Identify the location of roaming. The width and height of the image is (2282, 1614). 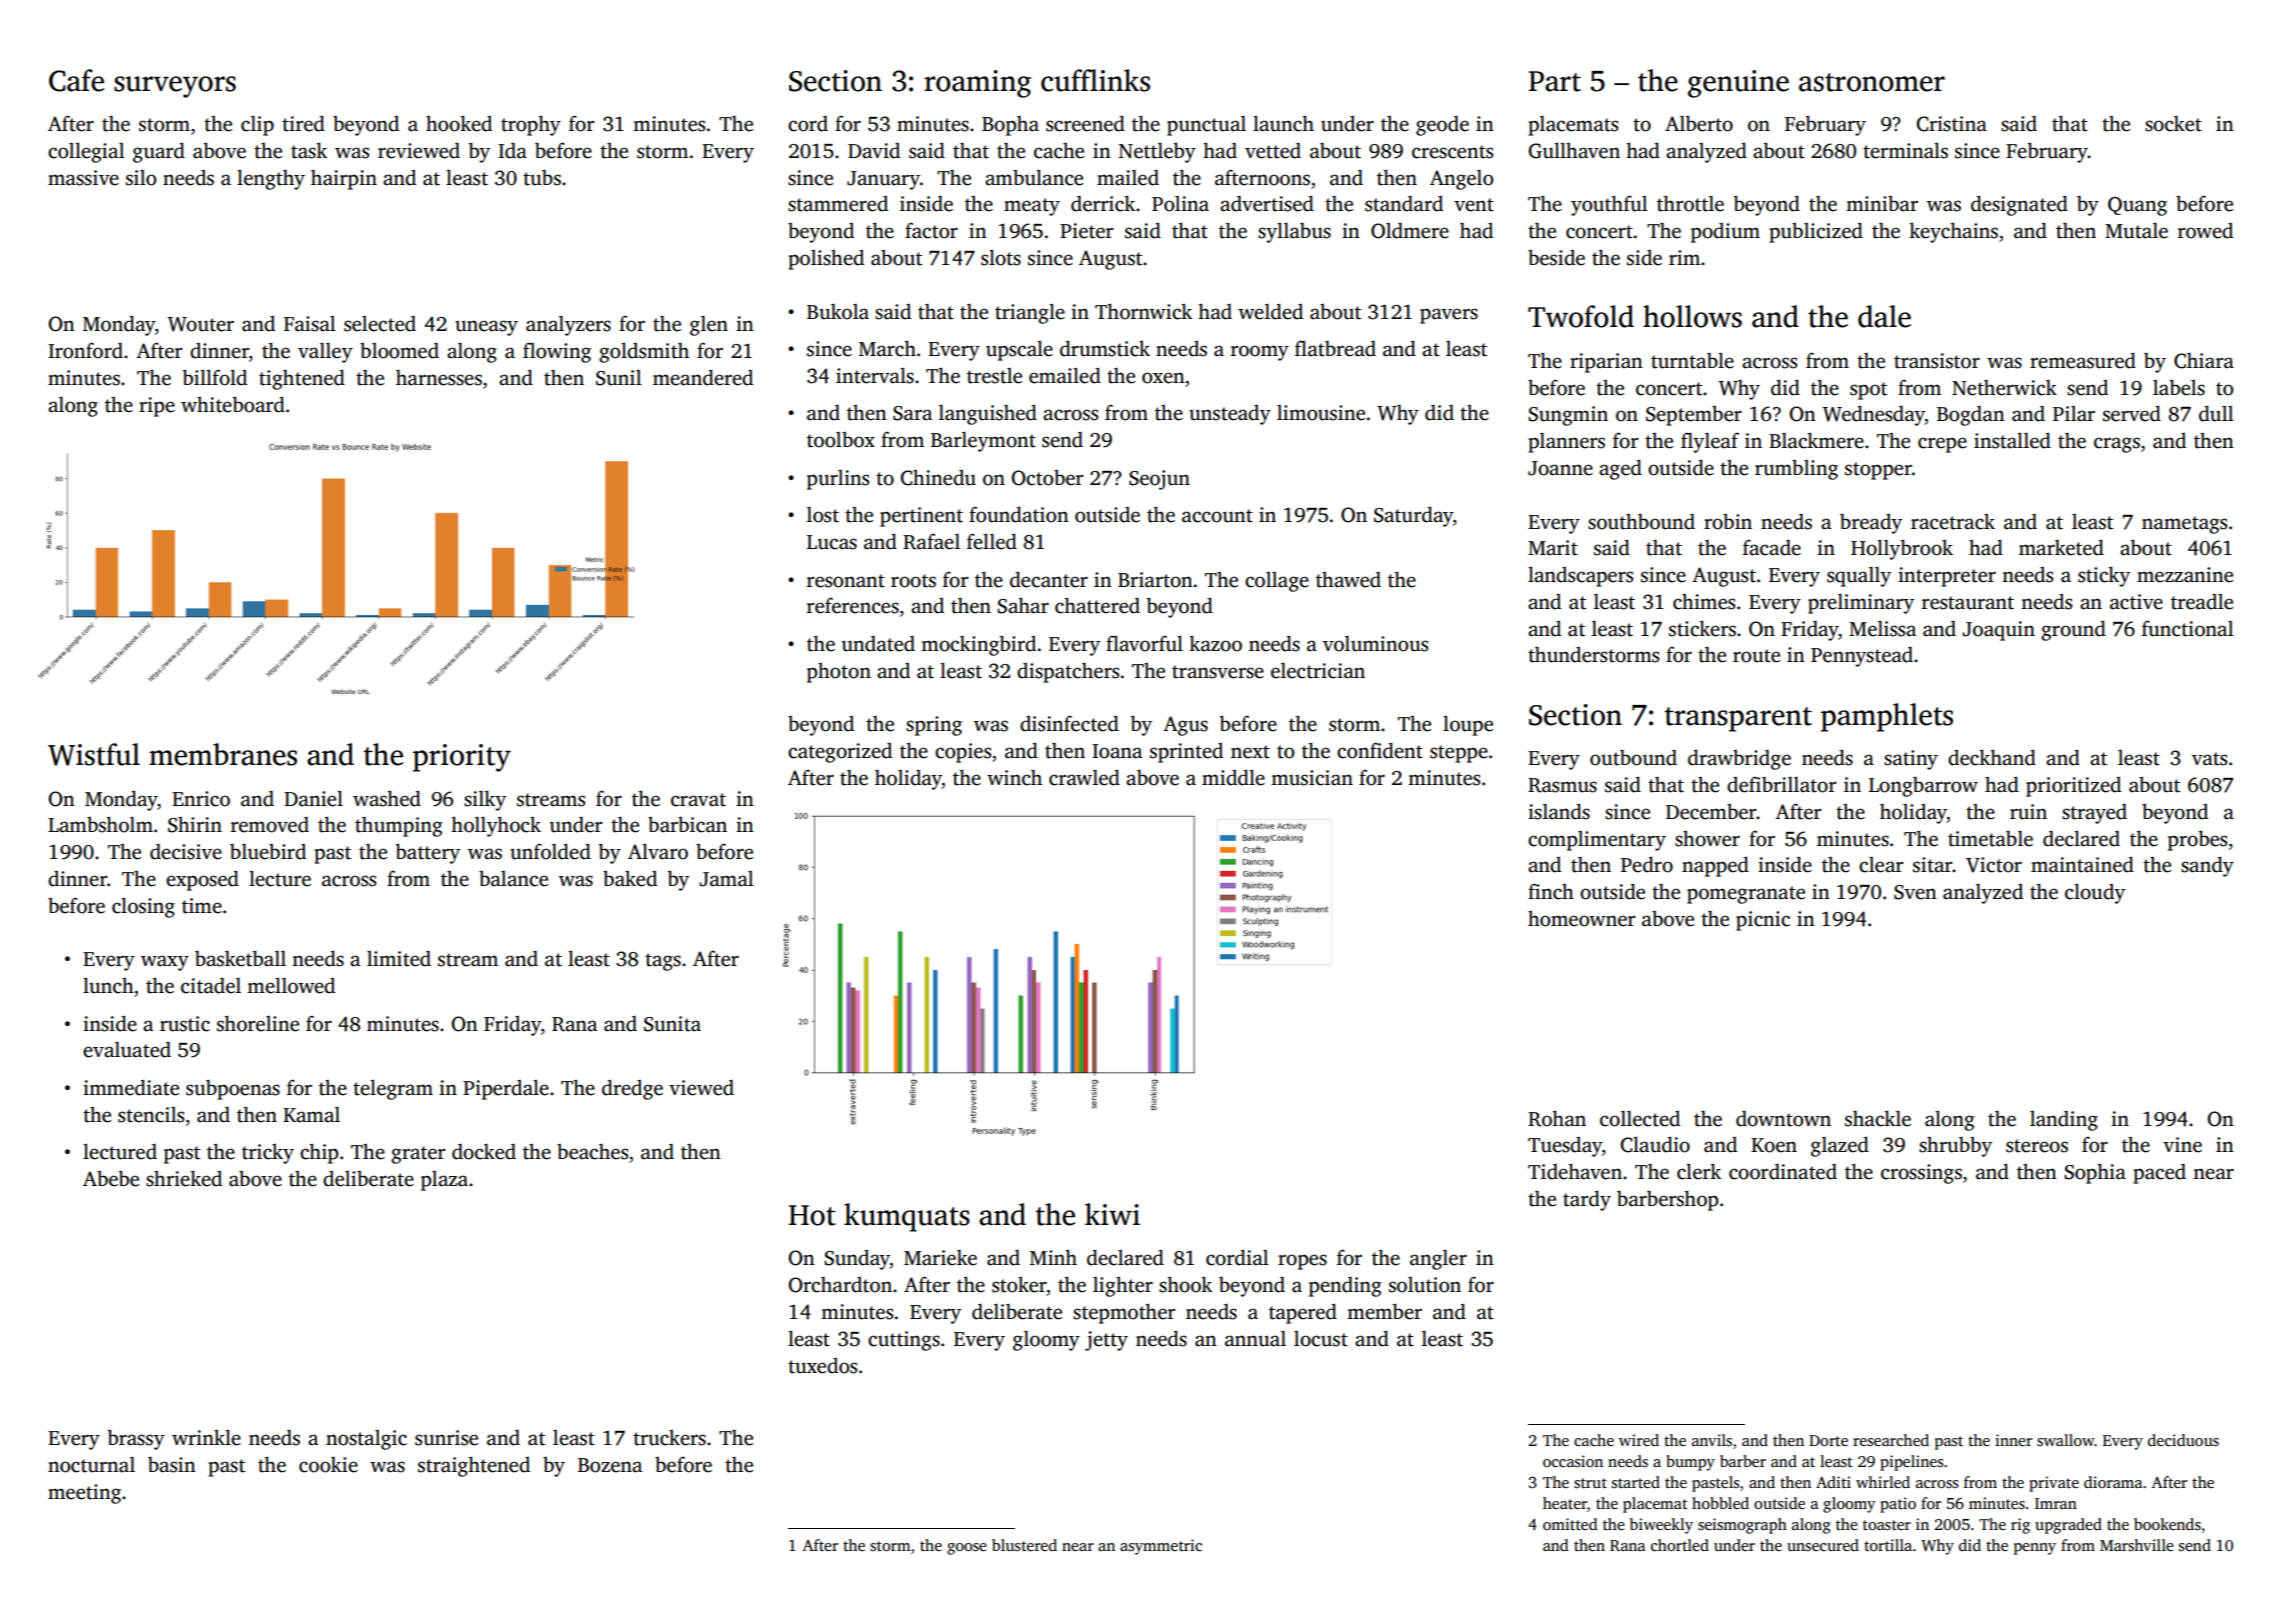
(977, 84).
